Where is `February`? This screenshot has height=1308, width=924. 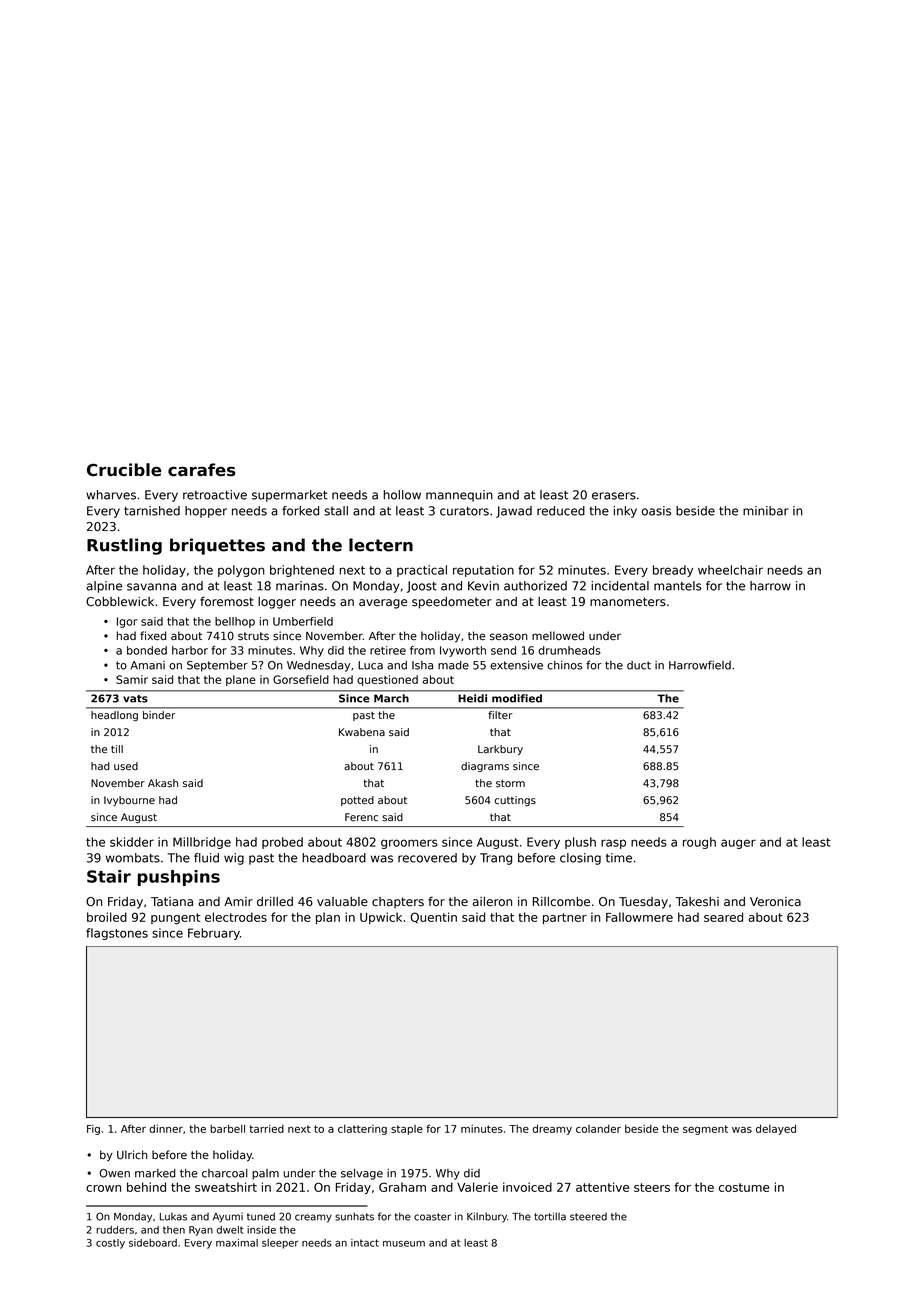 February is located at coordinates (214, 934).
